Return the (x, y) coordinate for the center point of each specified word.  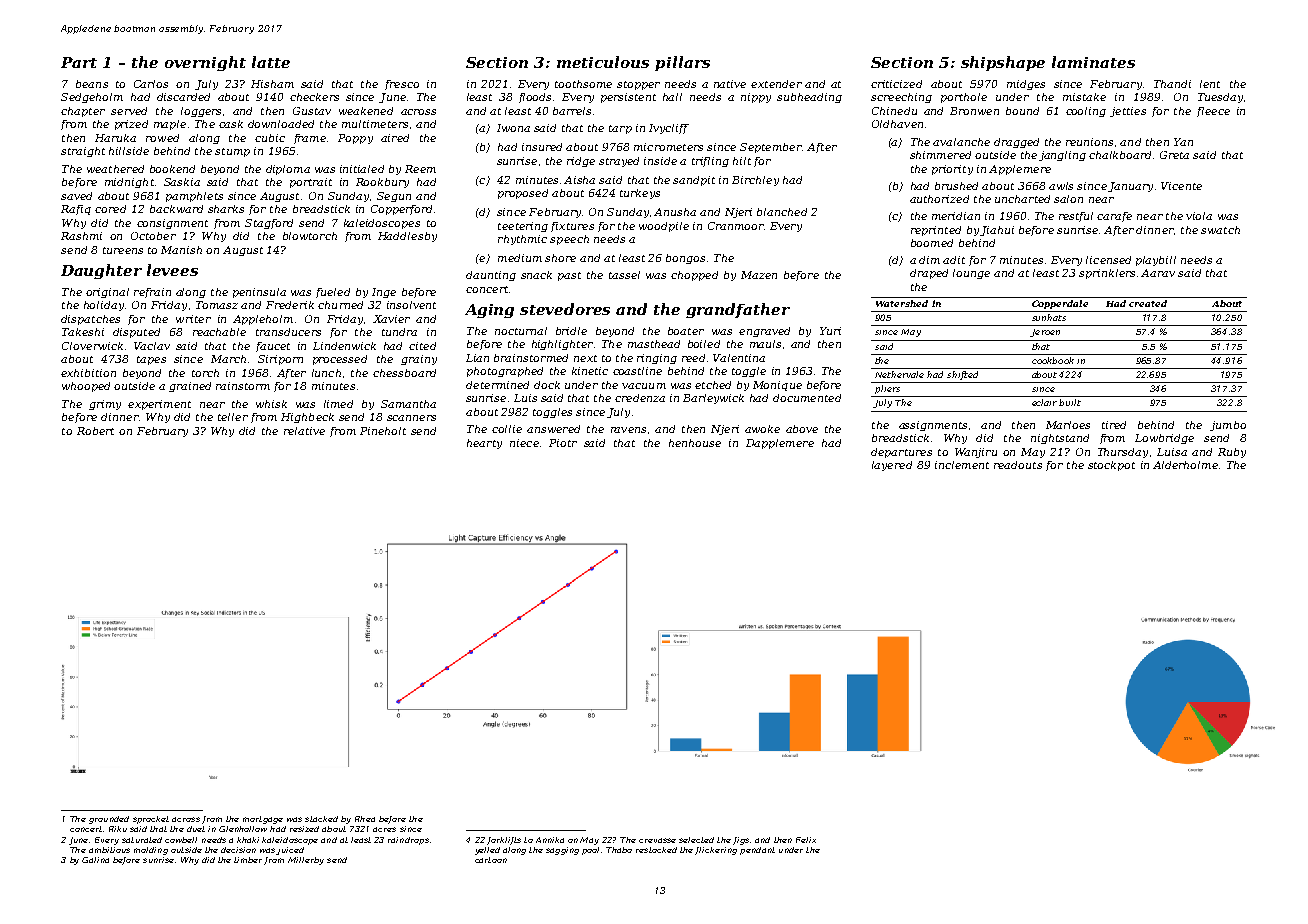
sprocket (151, 820)
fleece (1213, 112)
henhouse (695, 443)
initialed (362, 169)
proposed (523, 194)
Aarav (1158, 273)
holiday (104, 306)
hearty (484, 444)
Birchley (755, 181)
